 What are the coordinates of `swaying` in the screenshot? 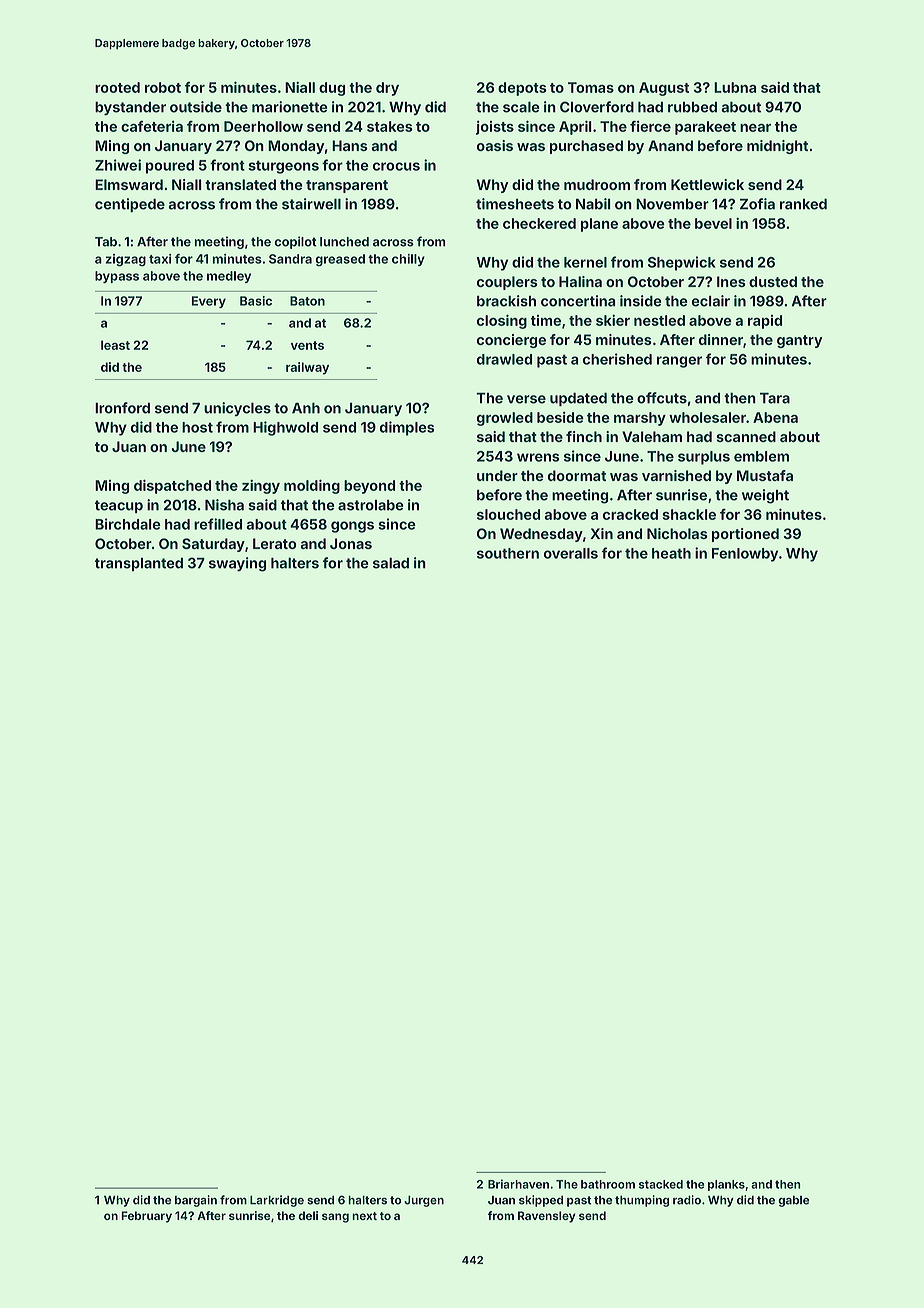 It's located at (237, 564).
